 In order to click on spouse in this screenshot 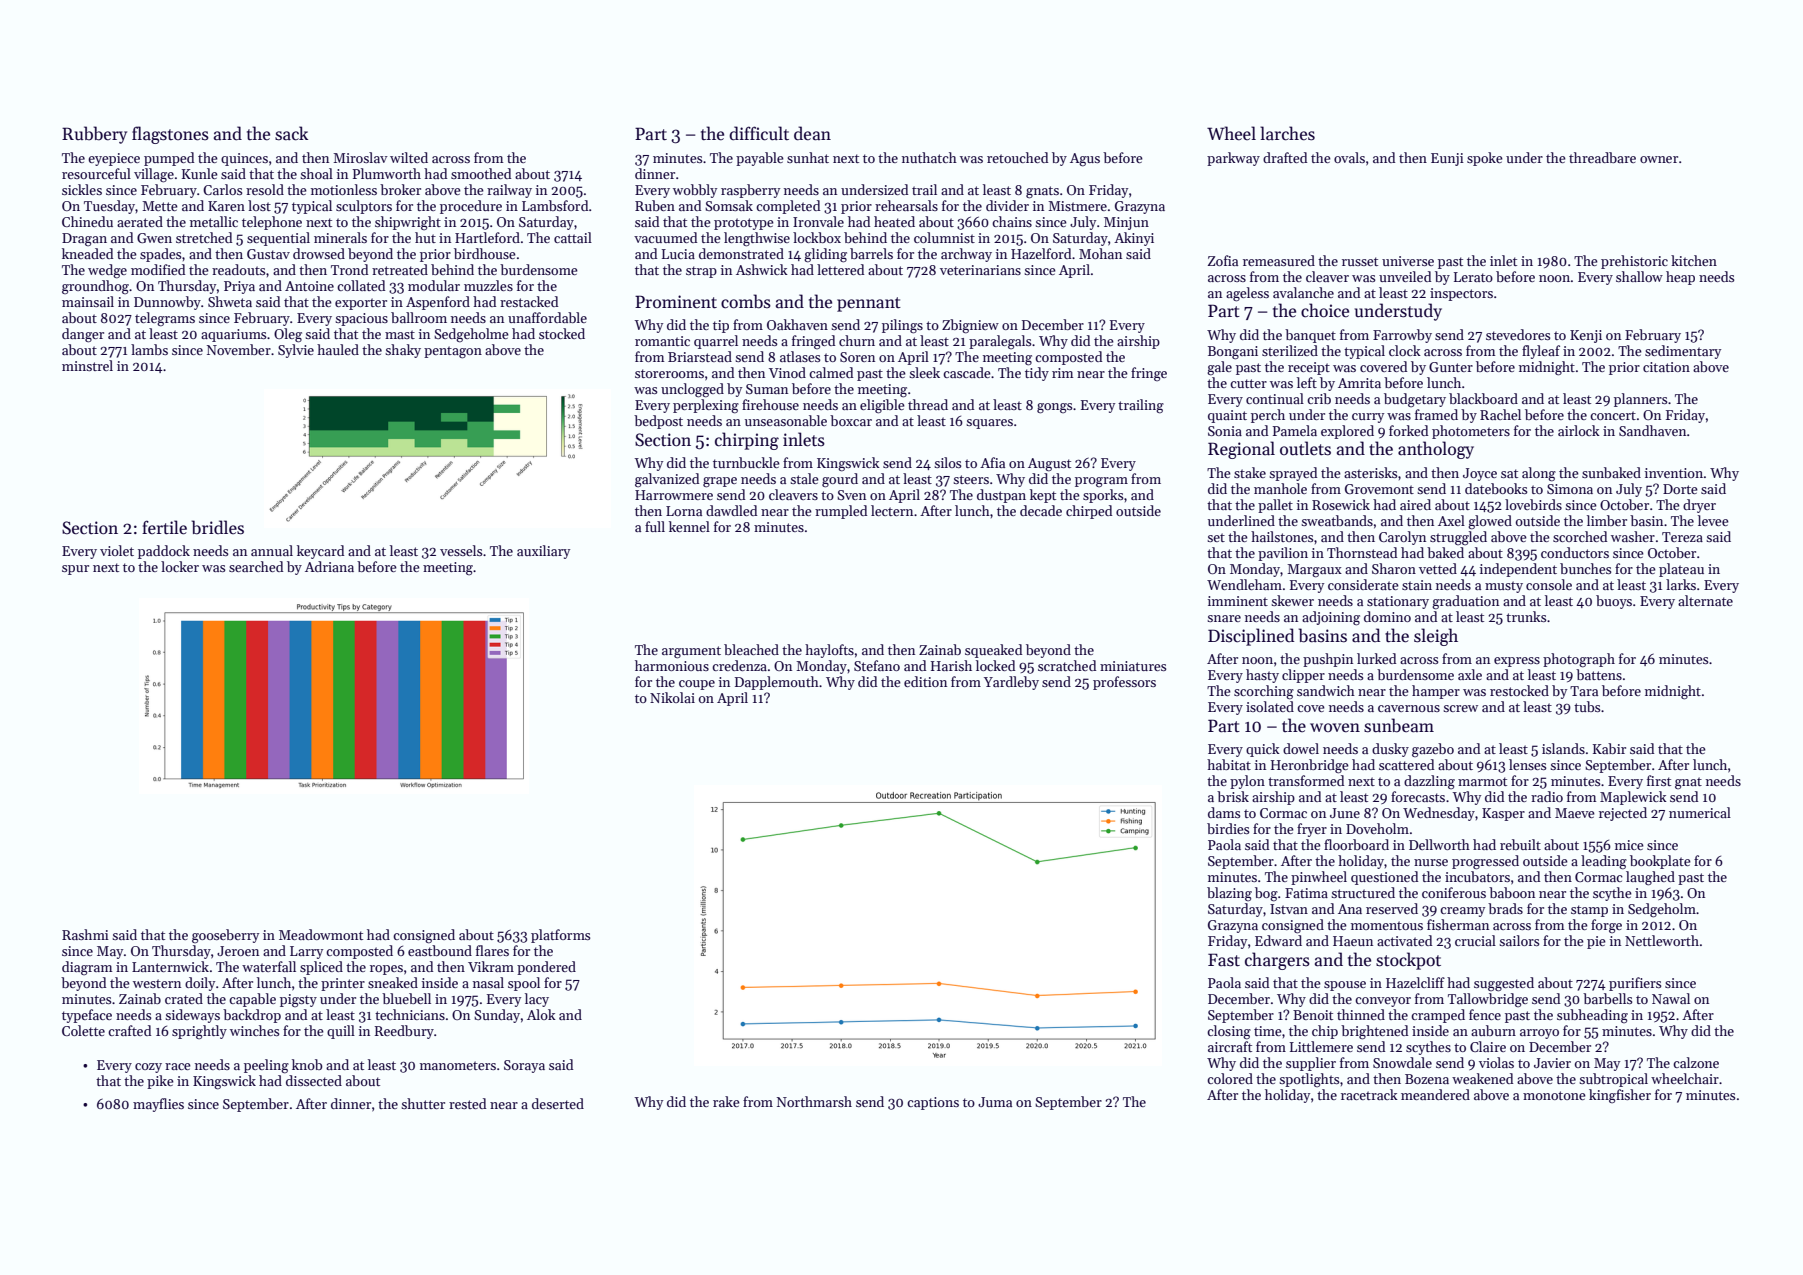, I will do `click(1345, 986)`.
